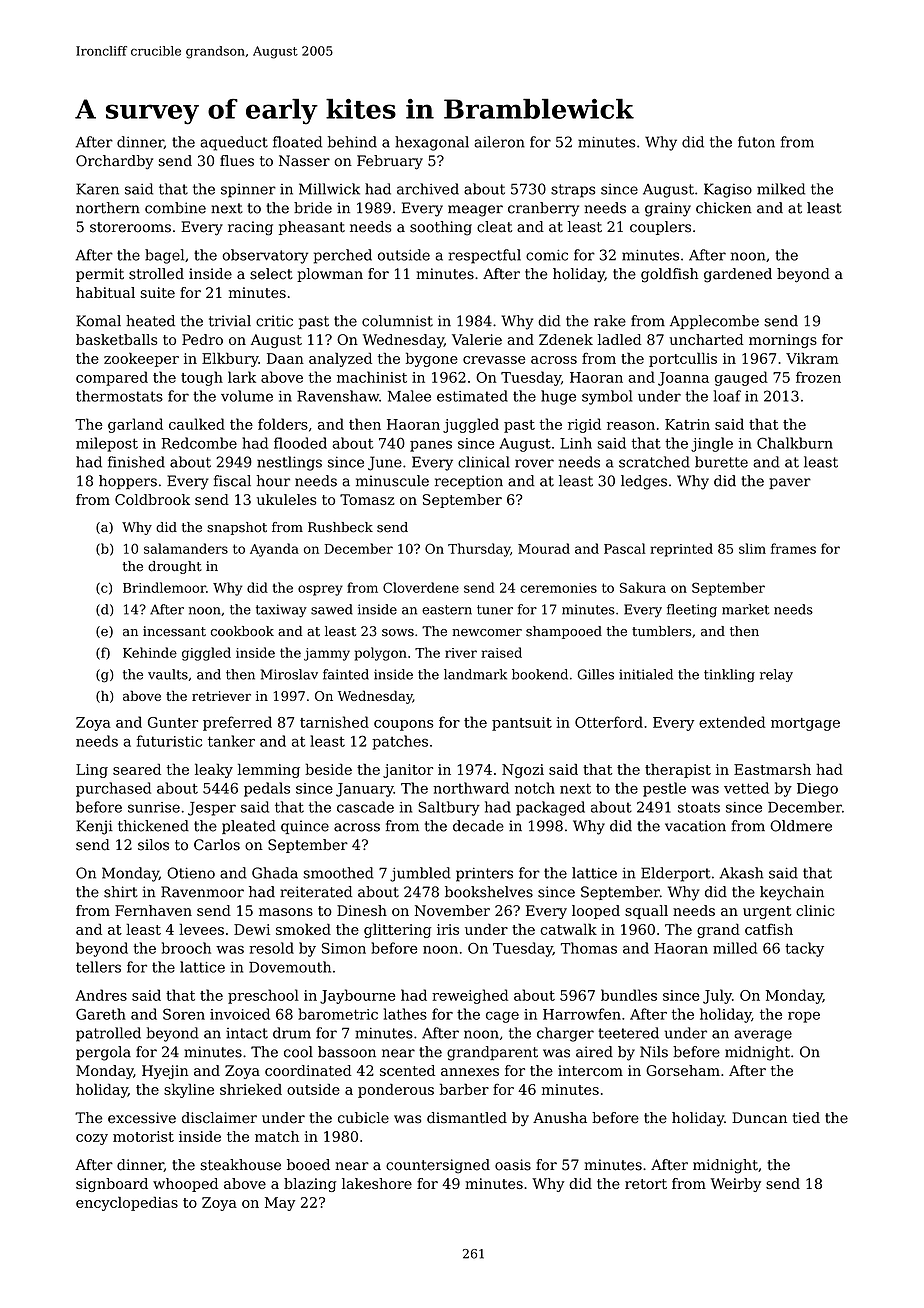 Image resolution: width=924 pixels, height=1308 pixels. I want to click on Soren, so click(184, 1014).
